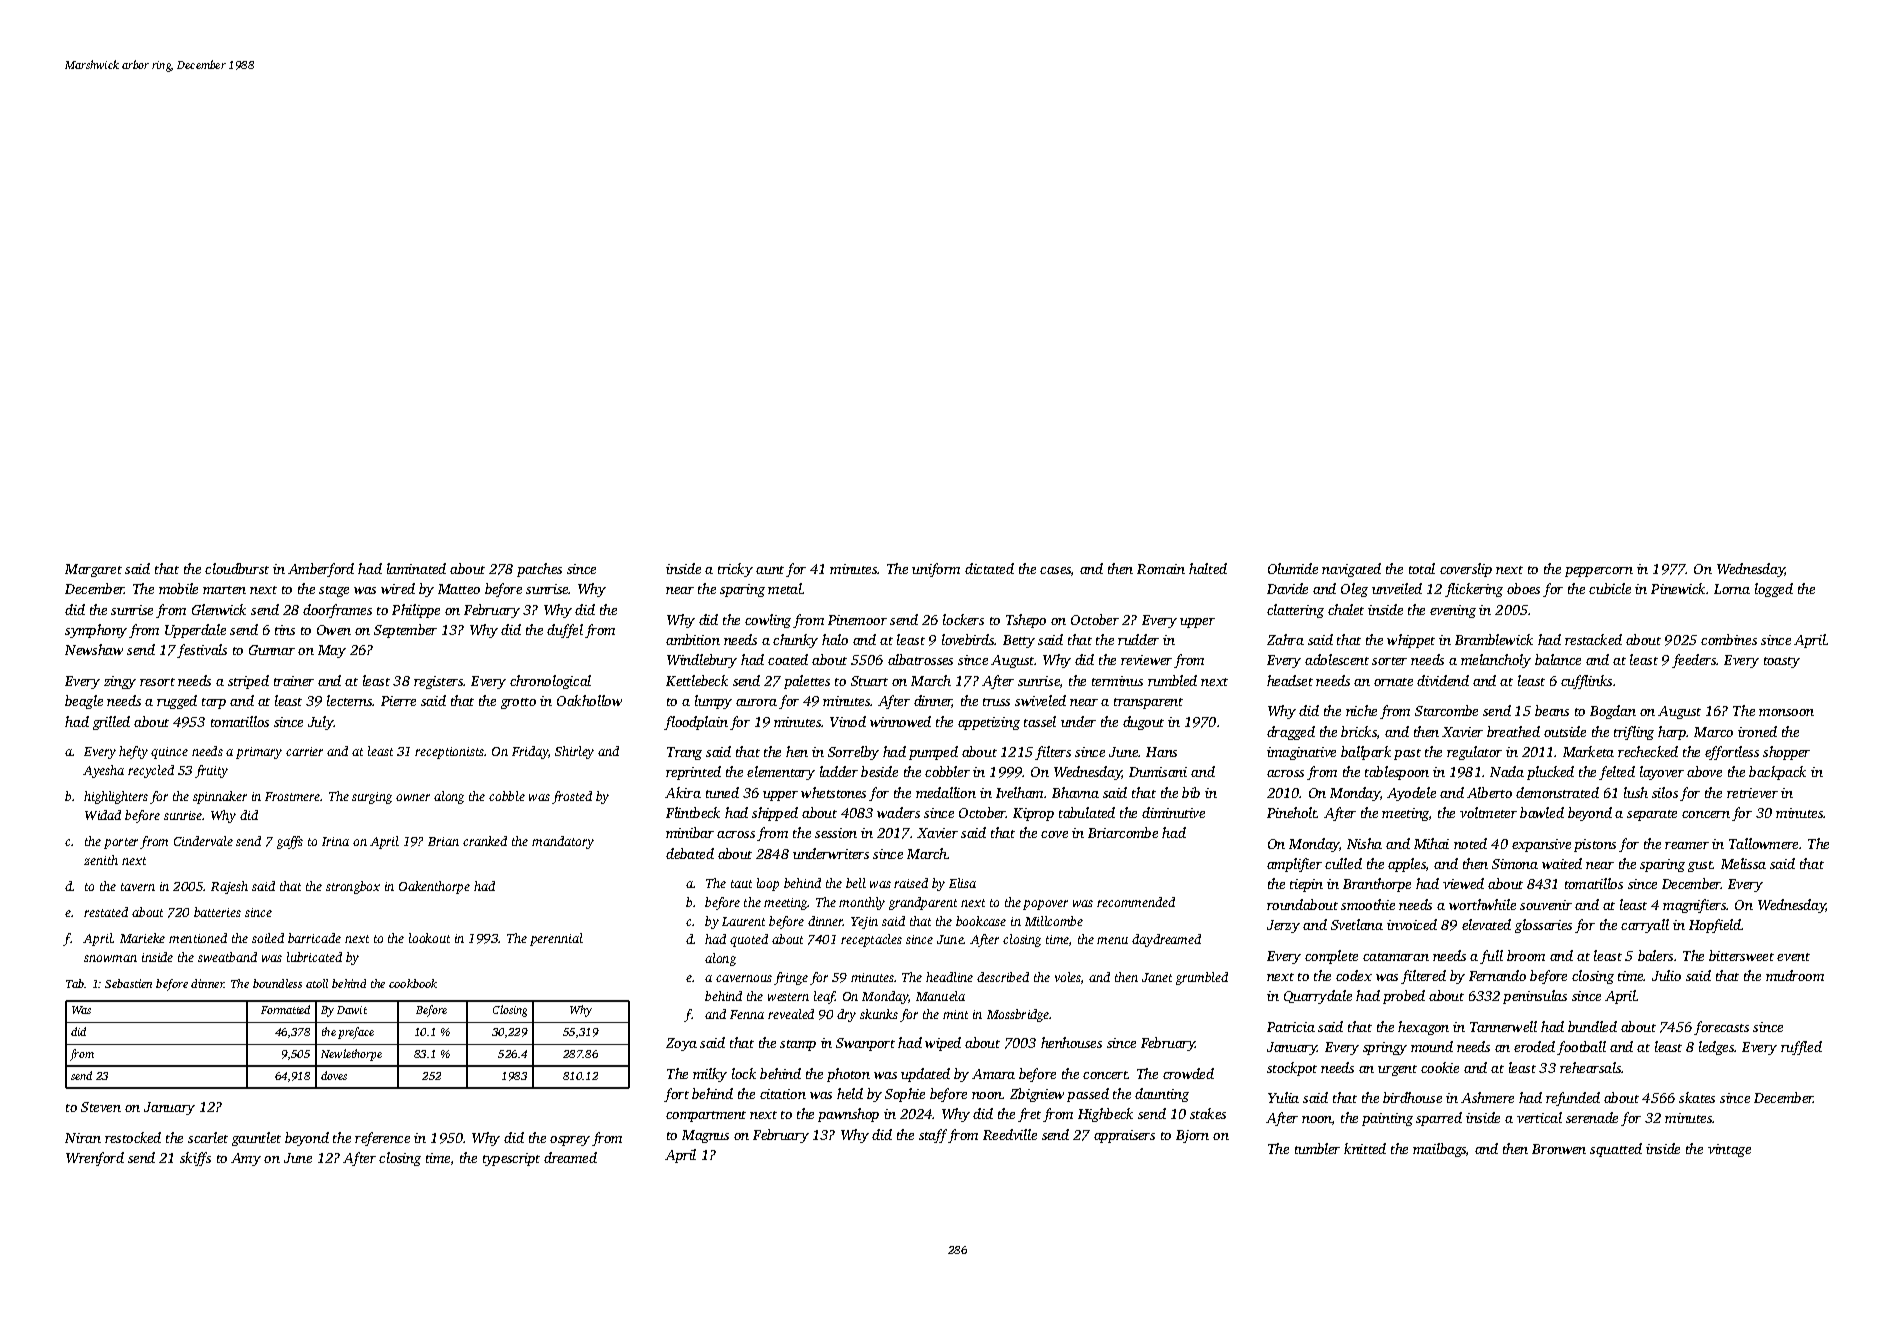 The image size is (1896, 1341). Describe the element at coordinates (1453, 611) in the screenshot. I see `evening` at that location.
